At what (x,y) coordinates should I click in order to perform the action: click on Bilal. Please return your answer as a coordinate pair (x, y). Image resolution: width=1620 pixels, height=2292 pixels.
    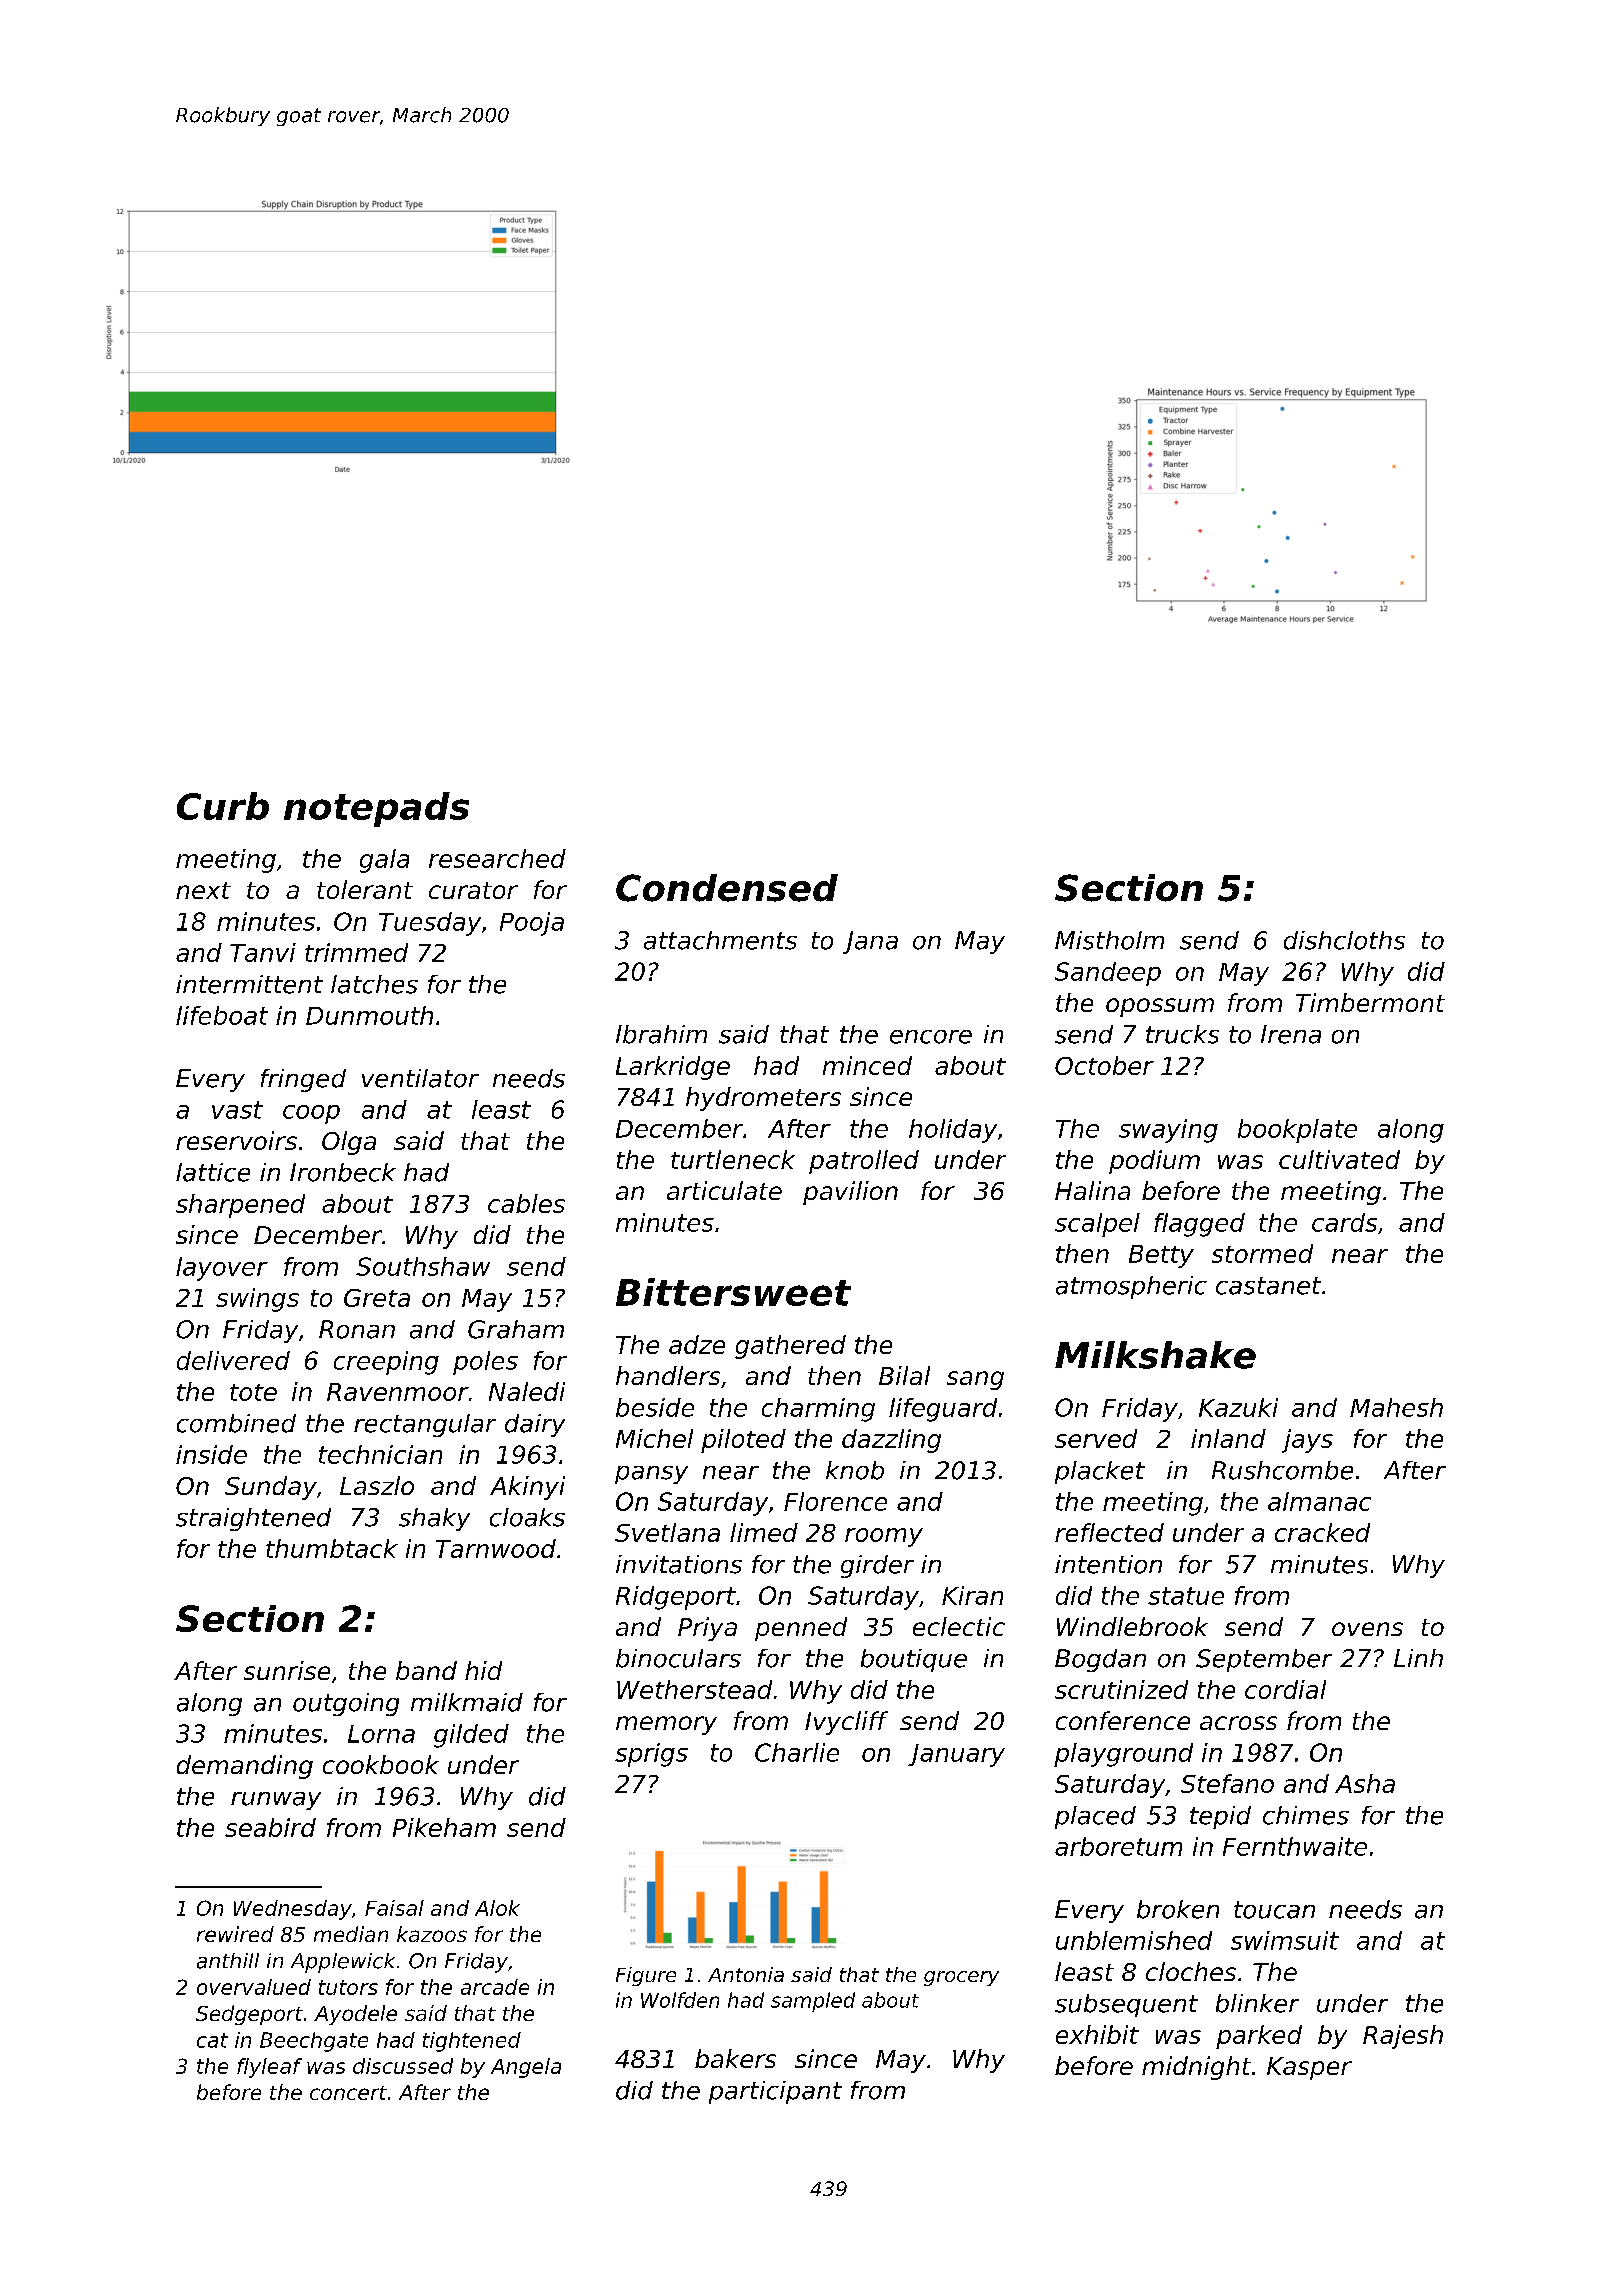
    Looking at the image, I should click on (904, 1375).
